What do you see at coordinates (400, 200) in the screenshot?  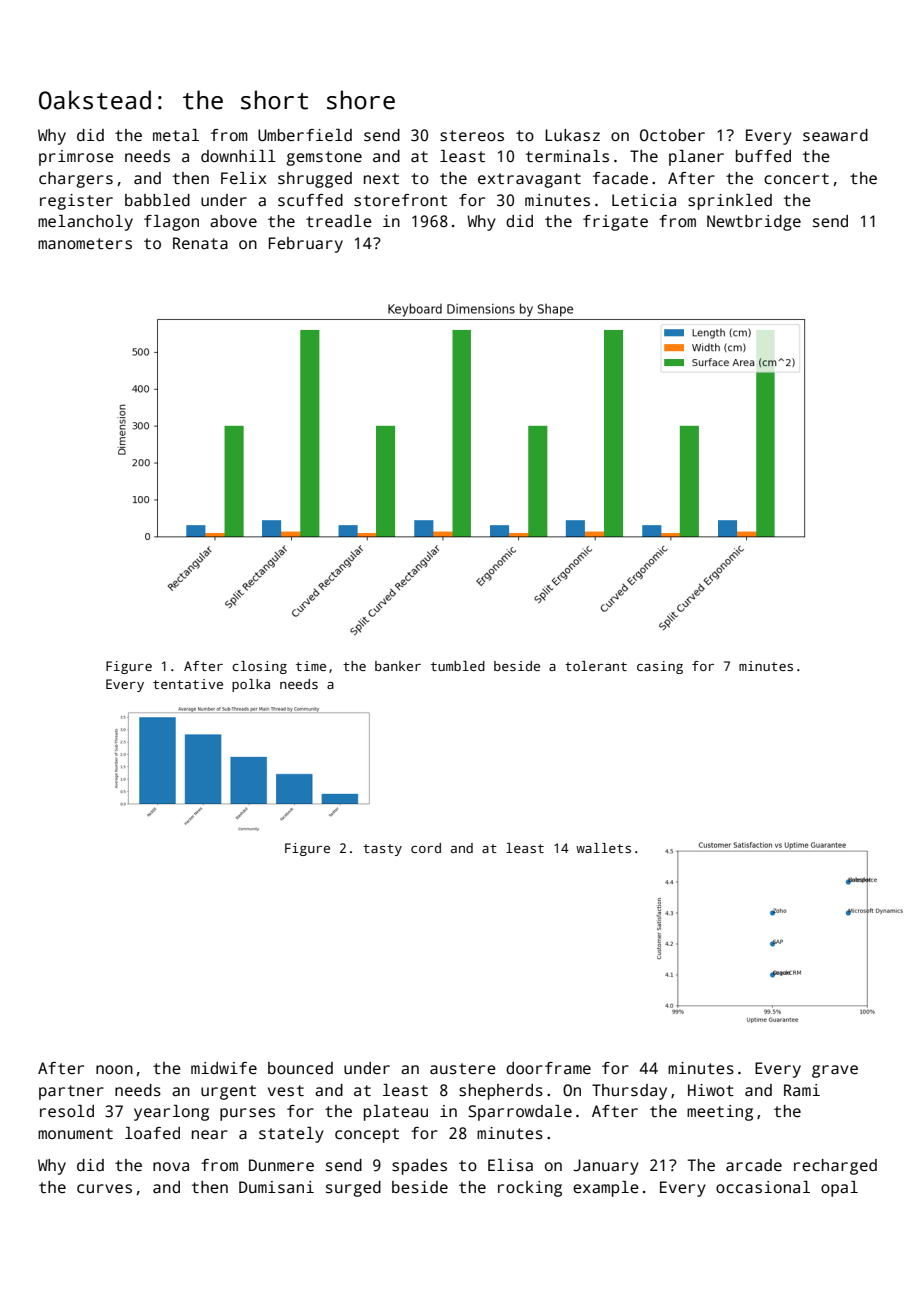 I see `storefront` at bounding box center [400, 200].
